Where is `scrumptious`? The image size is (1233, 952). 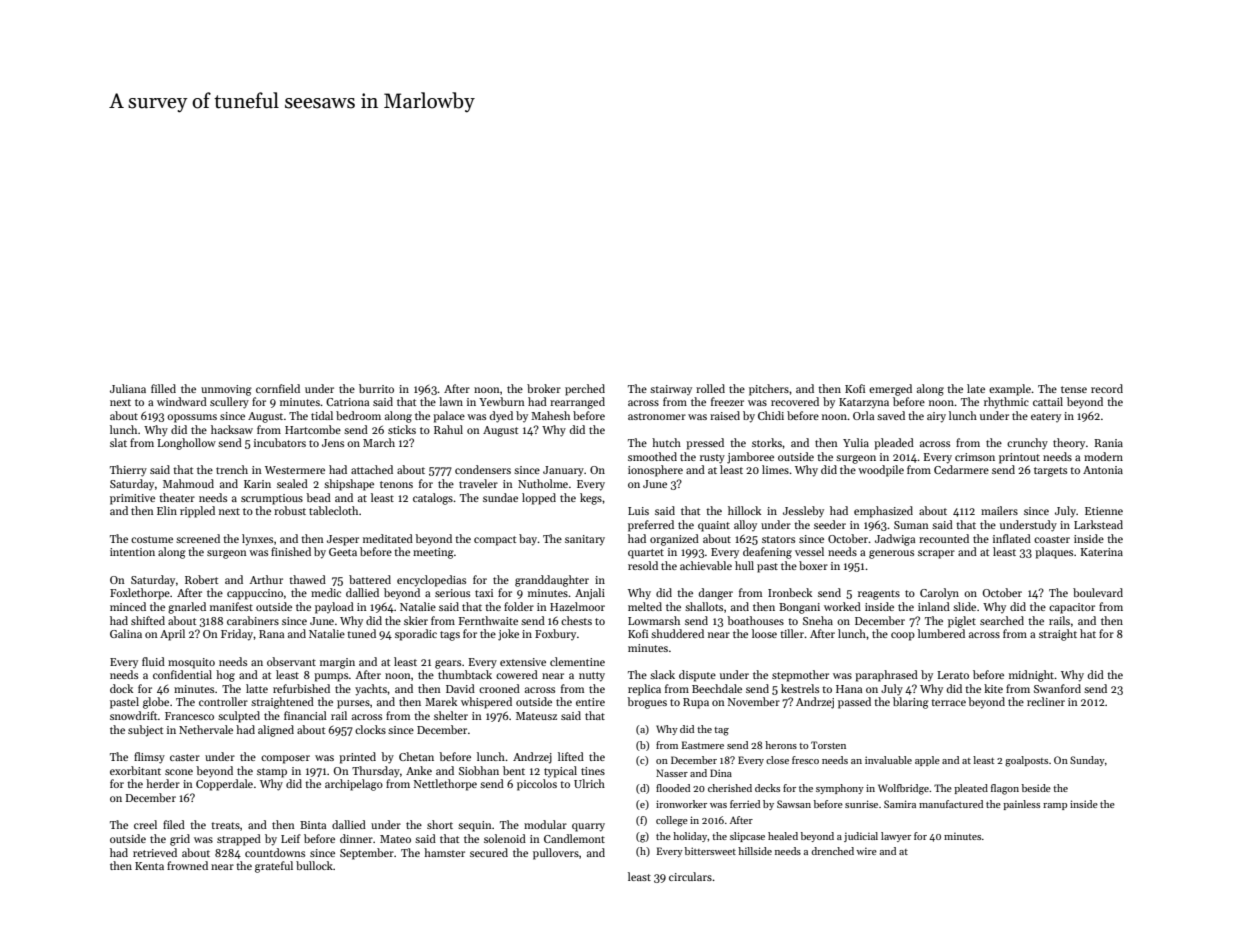 scrumptious is located at coordinates (272, 499).
